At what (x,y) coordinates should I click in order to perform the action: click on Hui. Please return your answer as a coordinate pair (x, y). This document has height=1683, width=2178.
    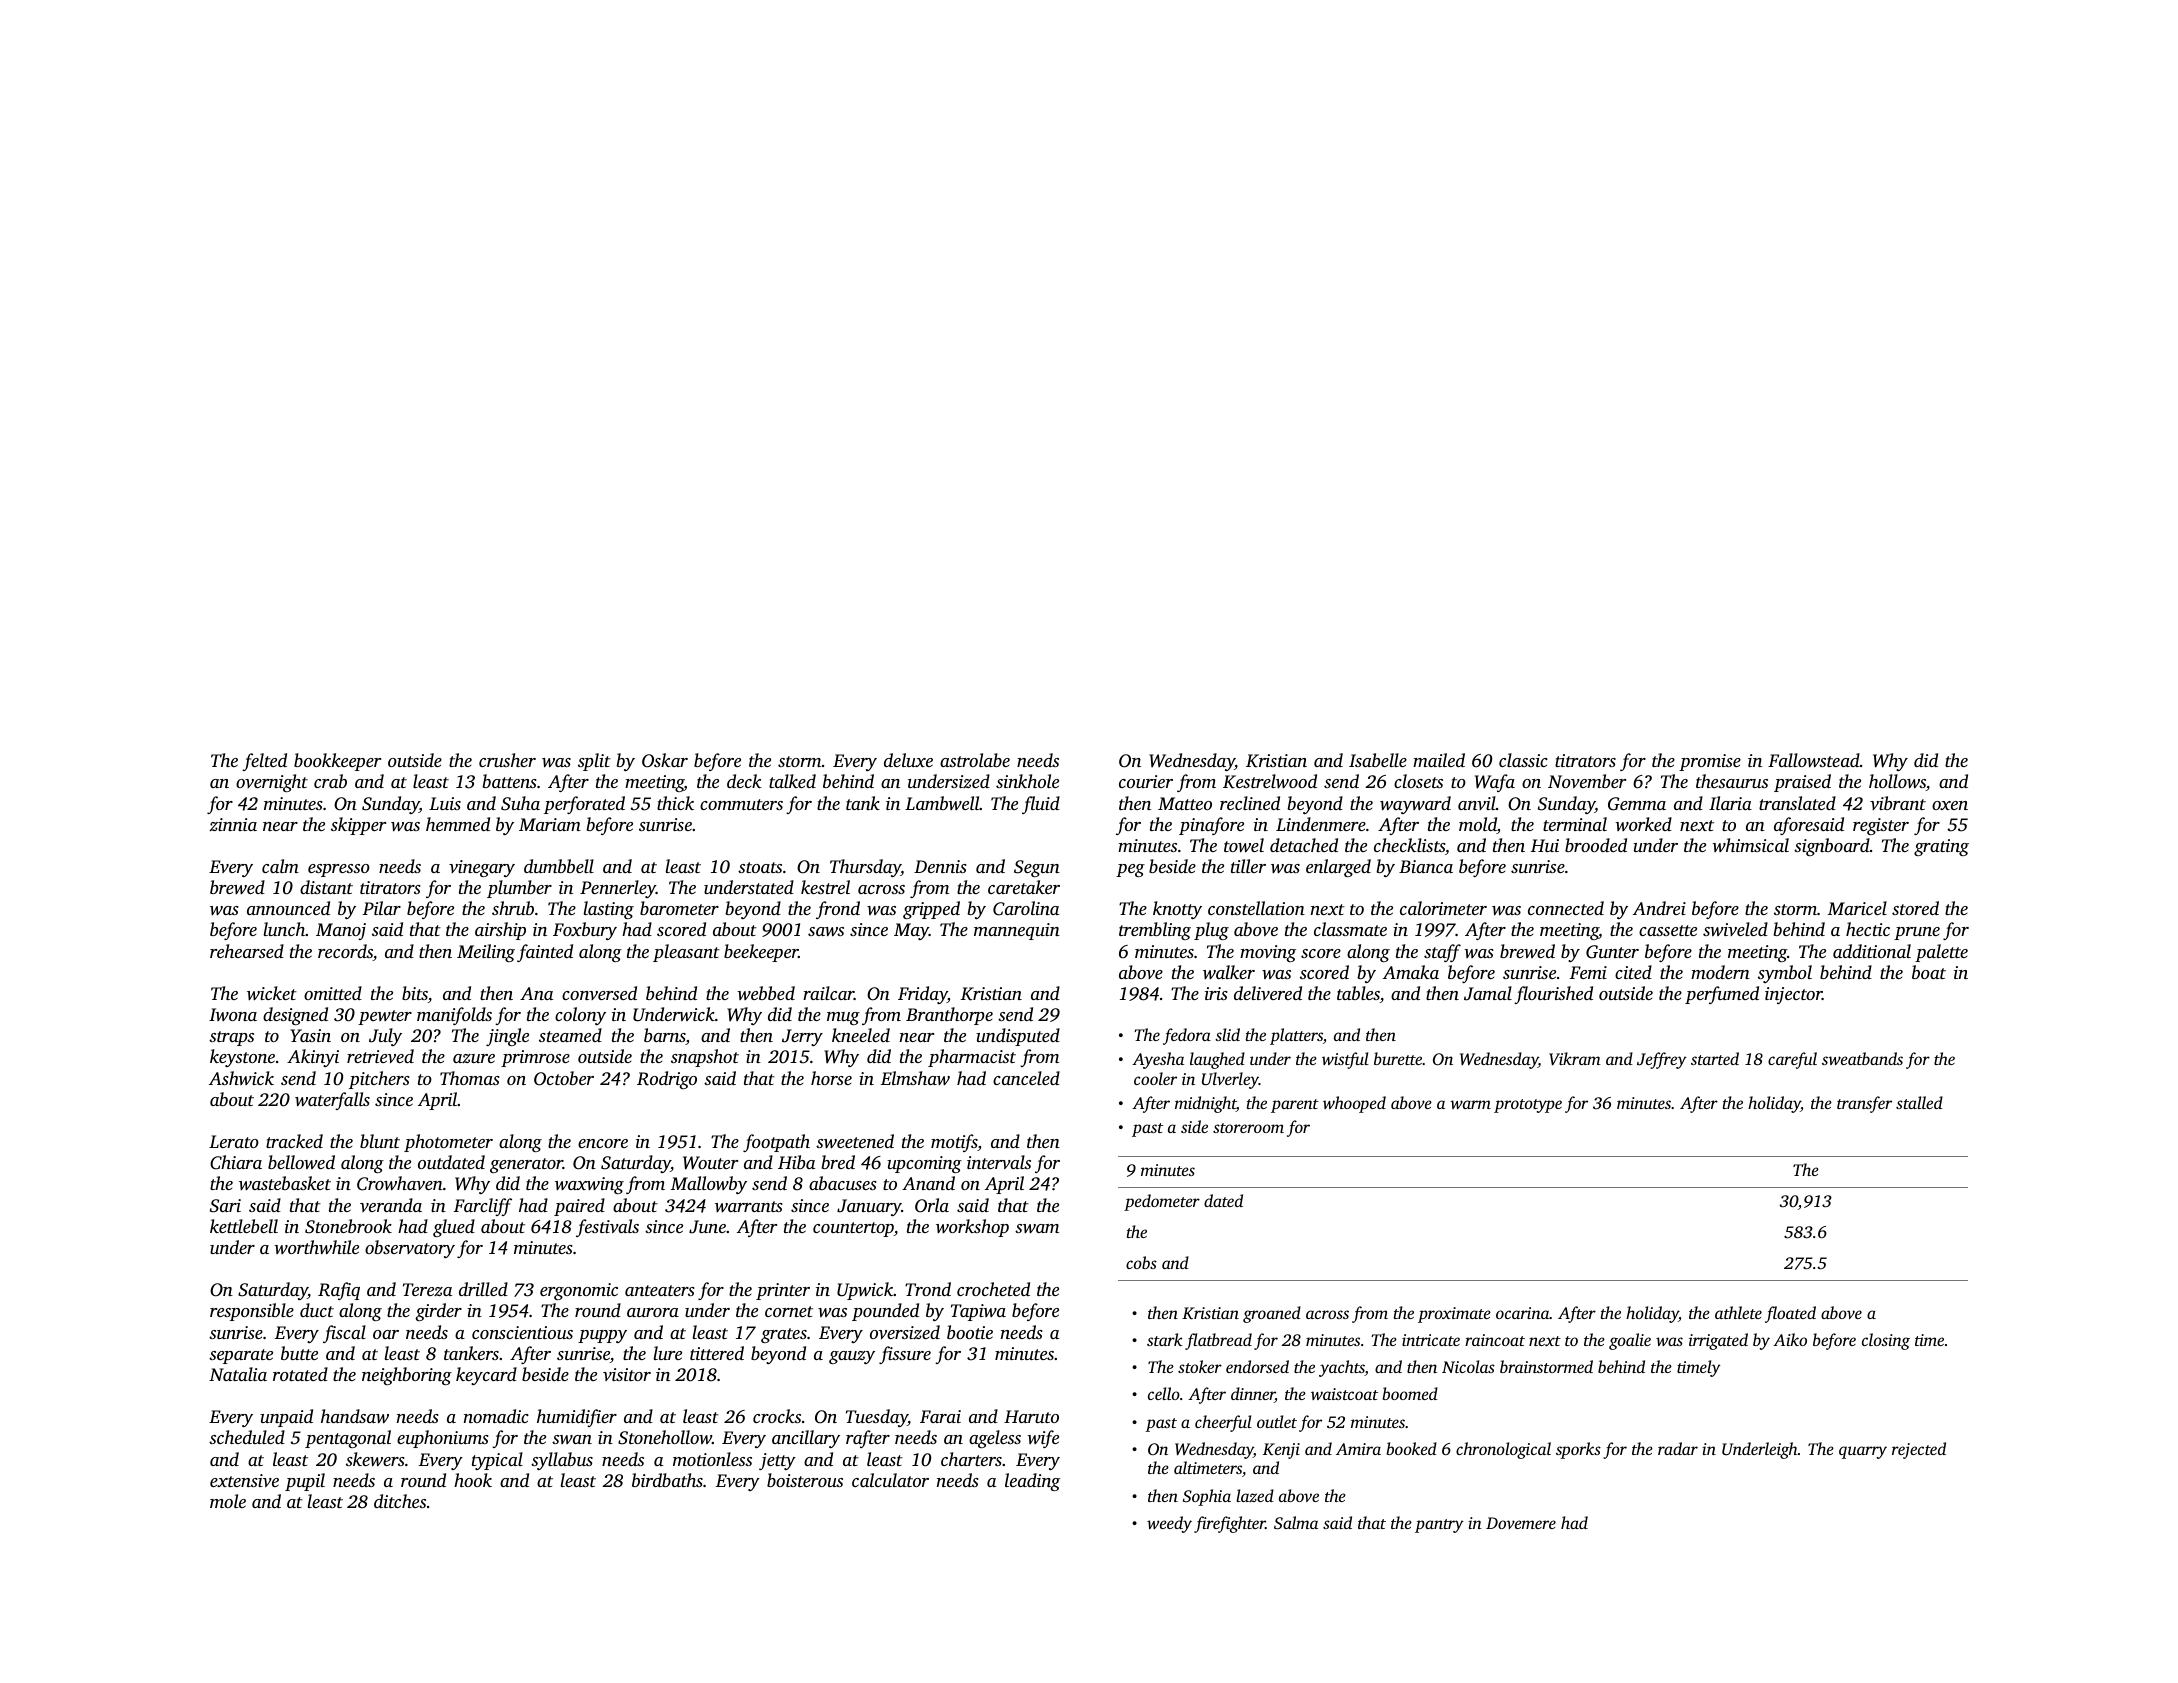
    Looking at the image, I should click on (1545, 845).
